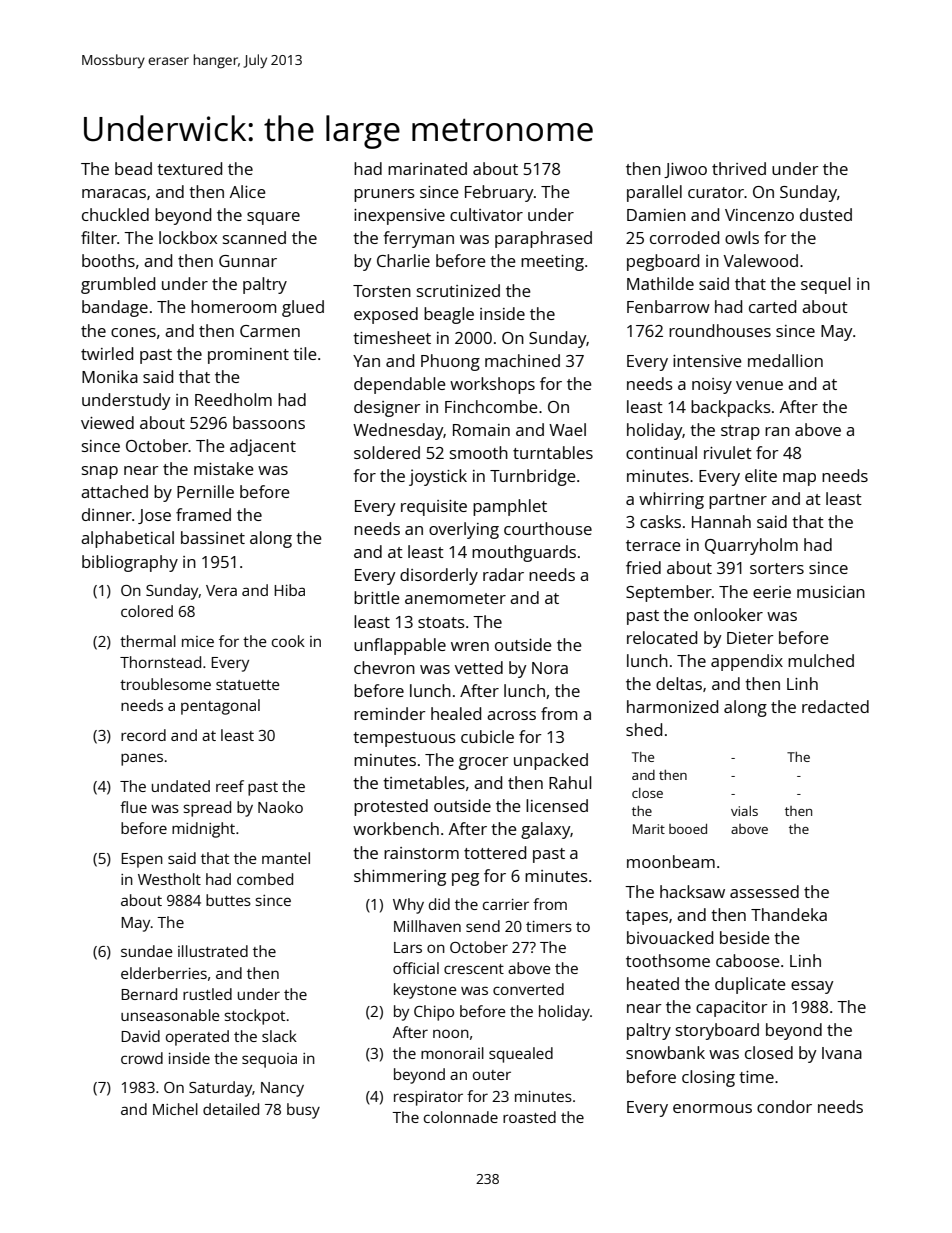 Image resolution: width=952 pixels, height=1233 pixels. What do you see at coordinates (175, 1109) in the screenshot?
I see `Michel` at bounding box center [175, 1109].
